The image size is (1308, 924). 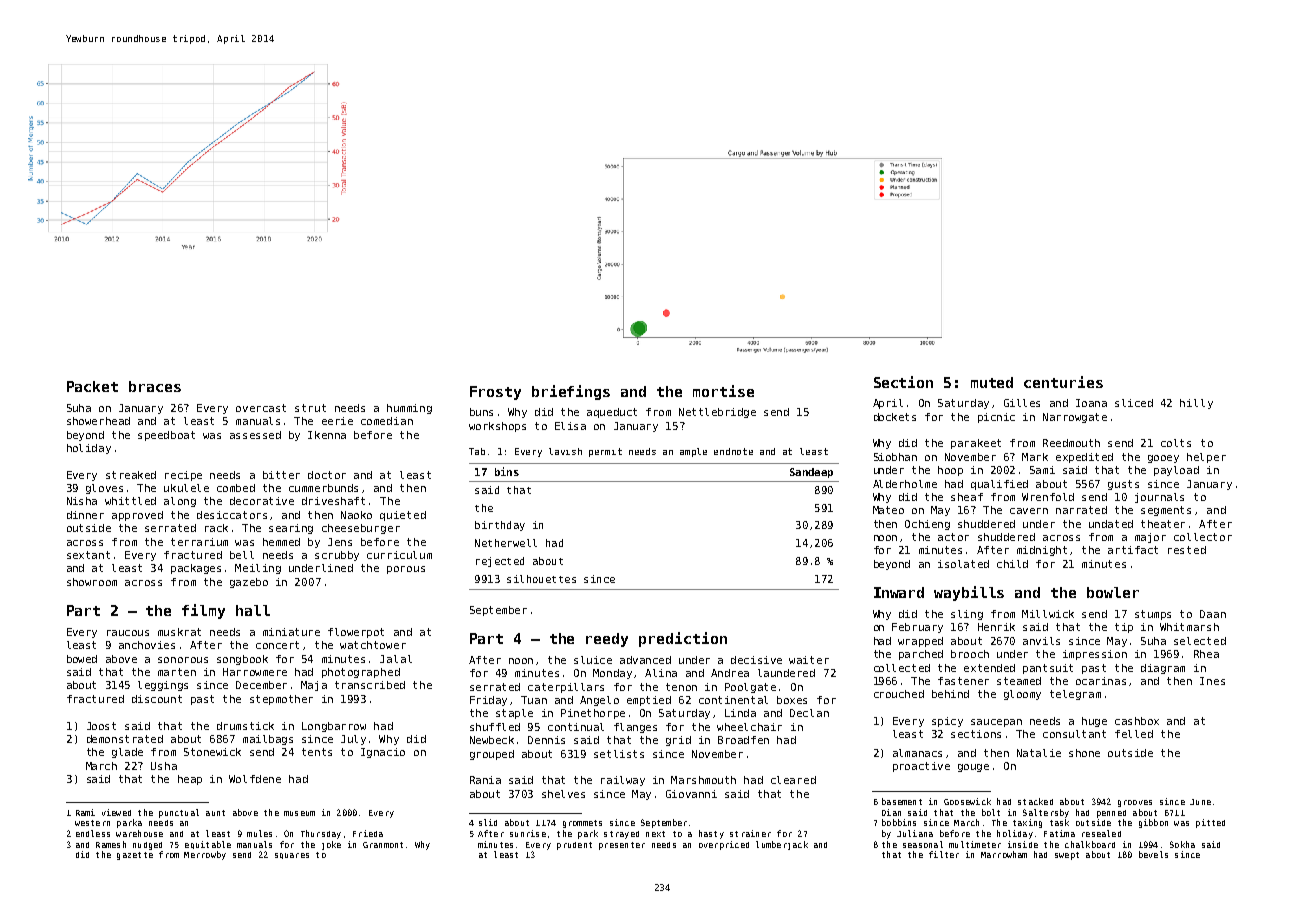 What do you see at coordinates (622, 846) in the screenshot?
I see `presenter` at bounding box center [622, 846].
